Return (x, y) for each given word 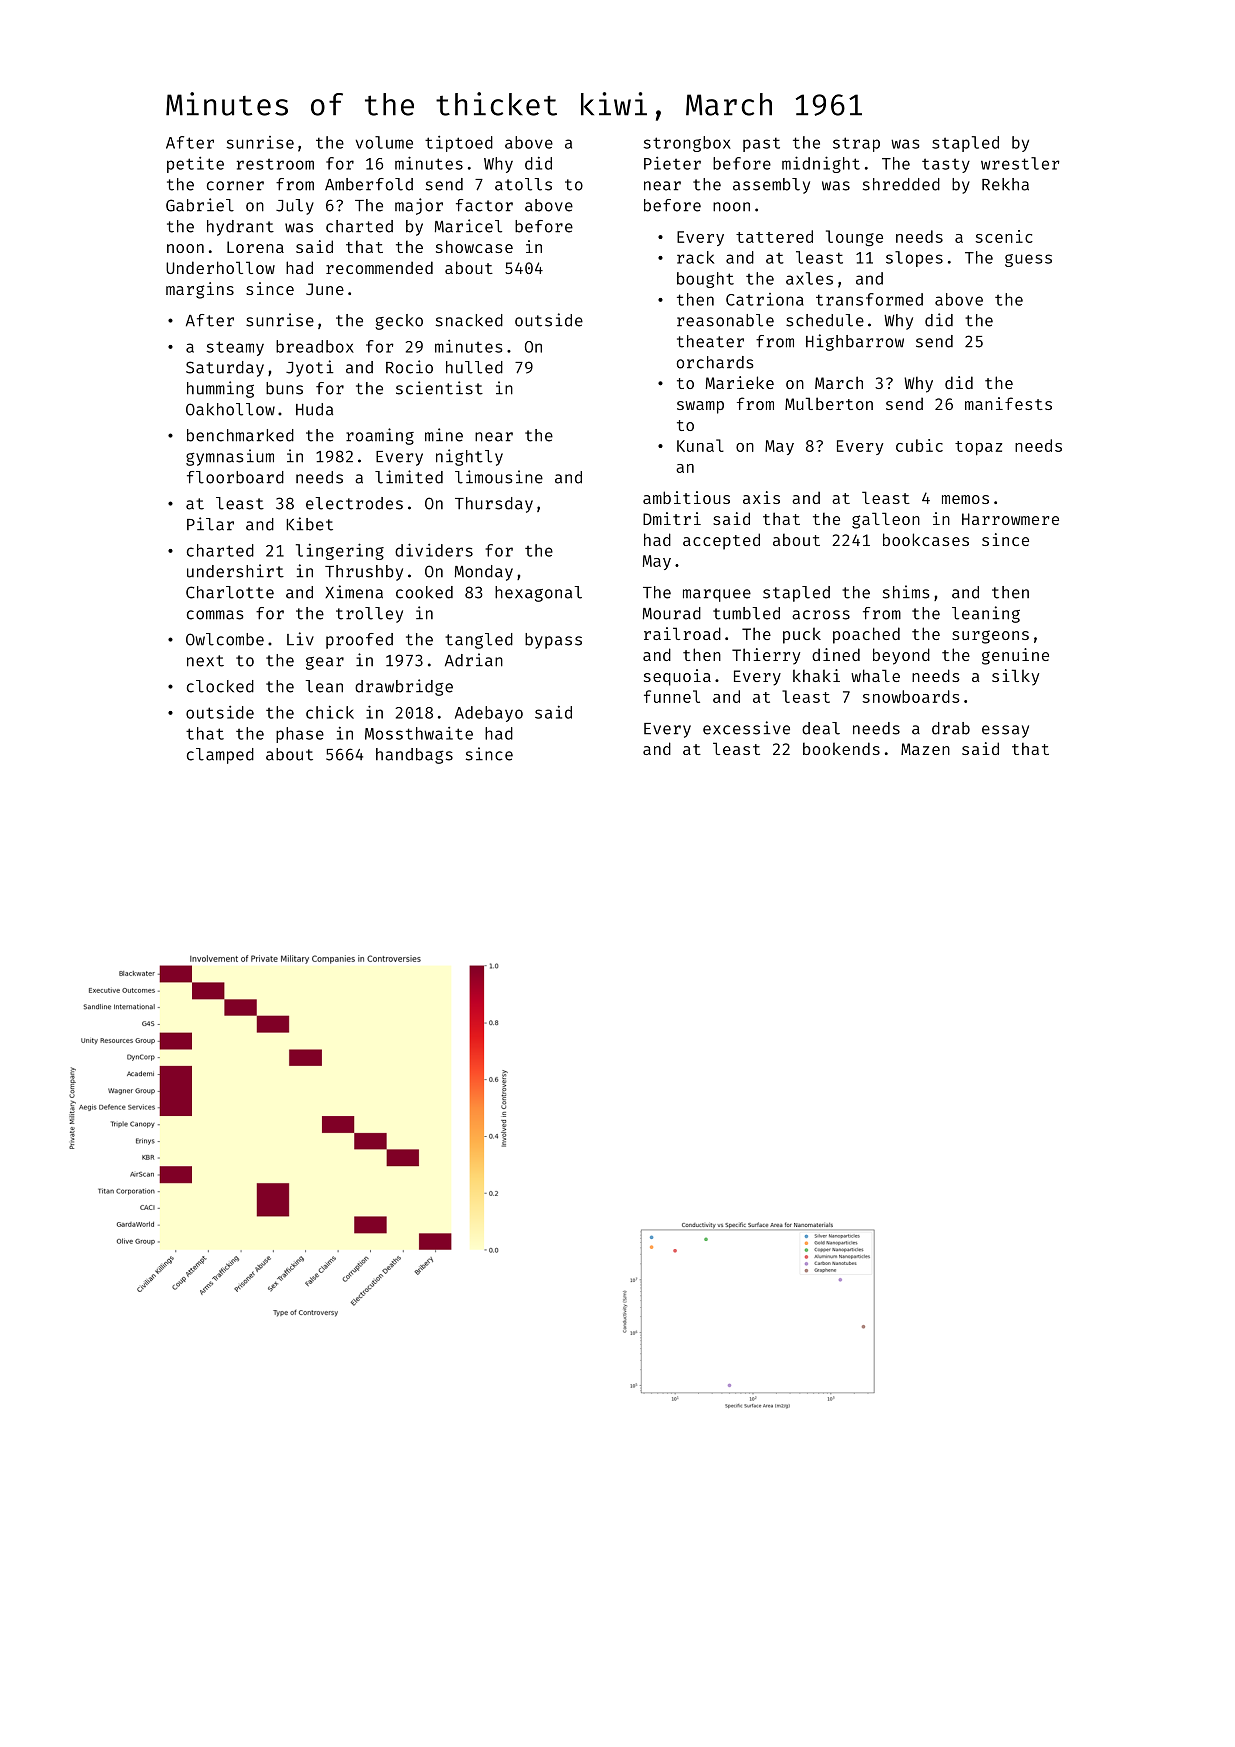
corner (235, 186)
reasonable (725, 320)
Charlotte (230, 592)
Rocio (409, 367)
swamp (700, 407)
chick (330, 712)
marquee (717, 595)
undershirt (235, 571)
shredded (901, 184)
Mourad (672, 613)
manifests (1008, 403)
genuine (1015, 656)
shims (906, 592)
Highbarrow (855, 342)
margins (200, 290)
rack (695, 257)
